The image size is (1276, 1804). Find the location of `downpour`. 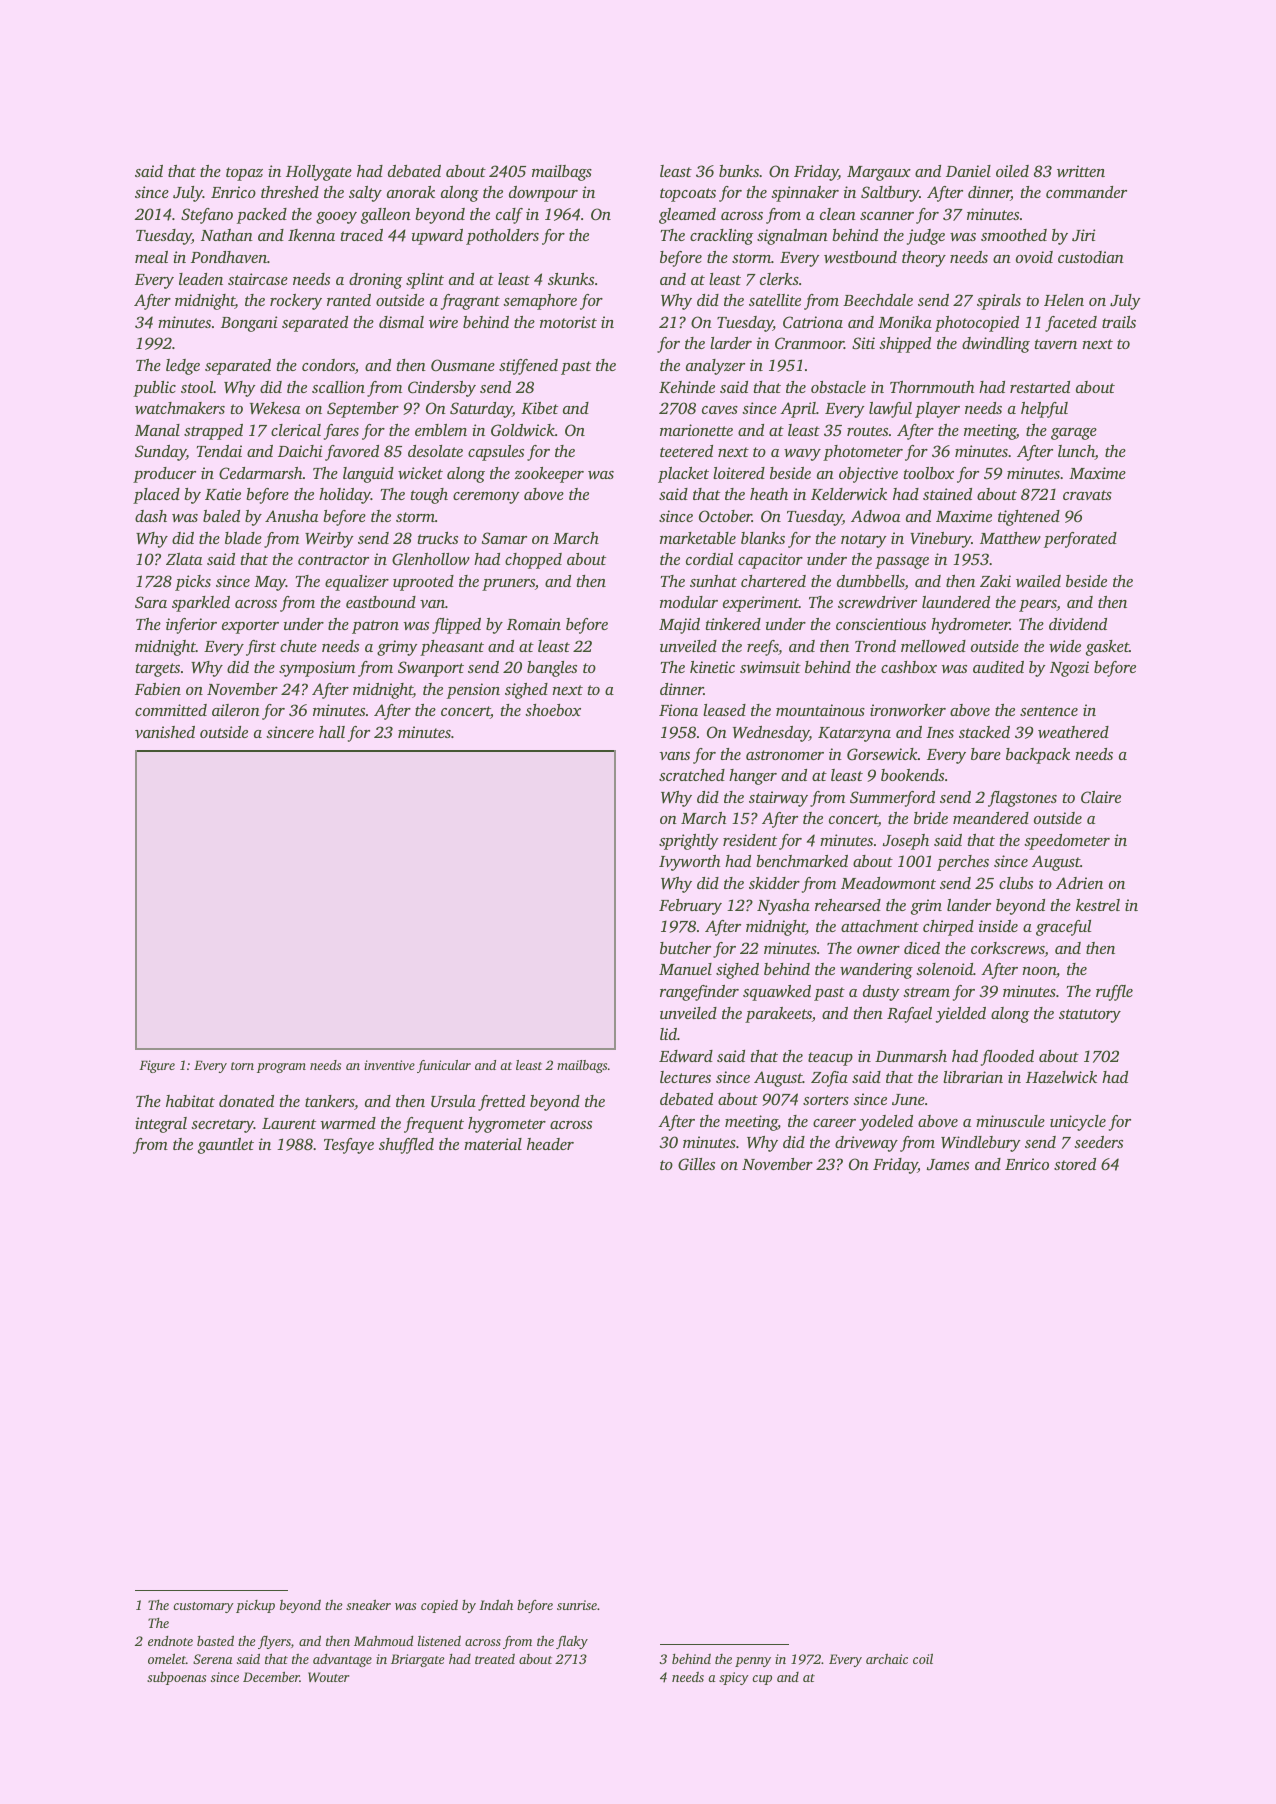

downpour is located at coordinates (543, 194).
